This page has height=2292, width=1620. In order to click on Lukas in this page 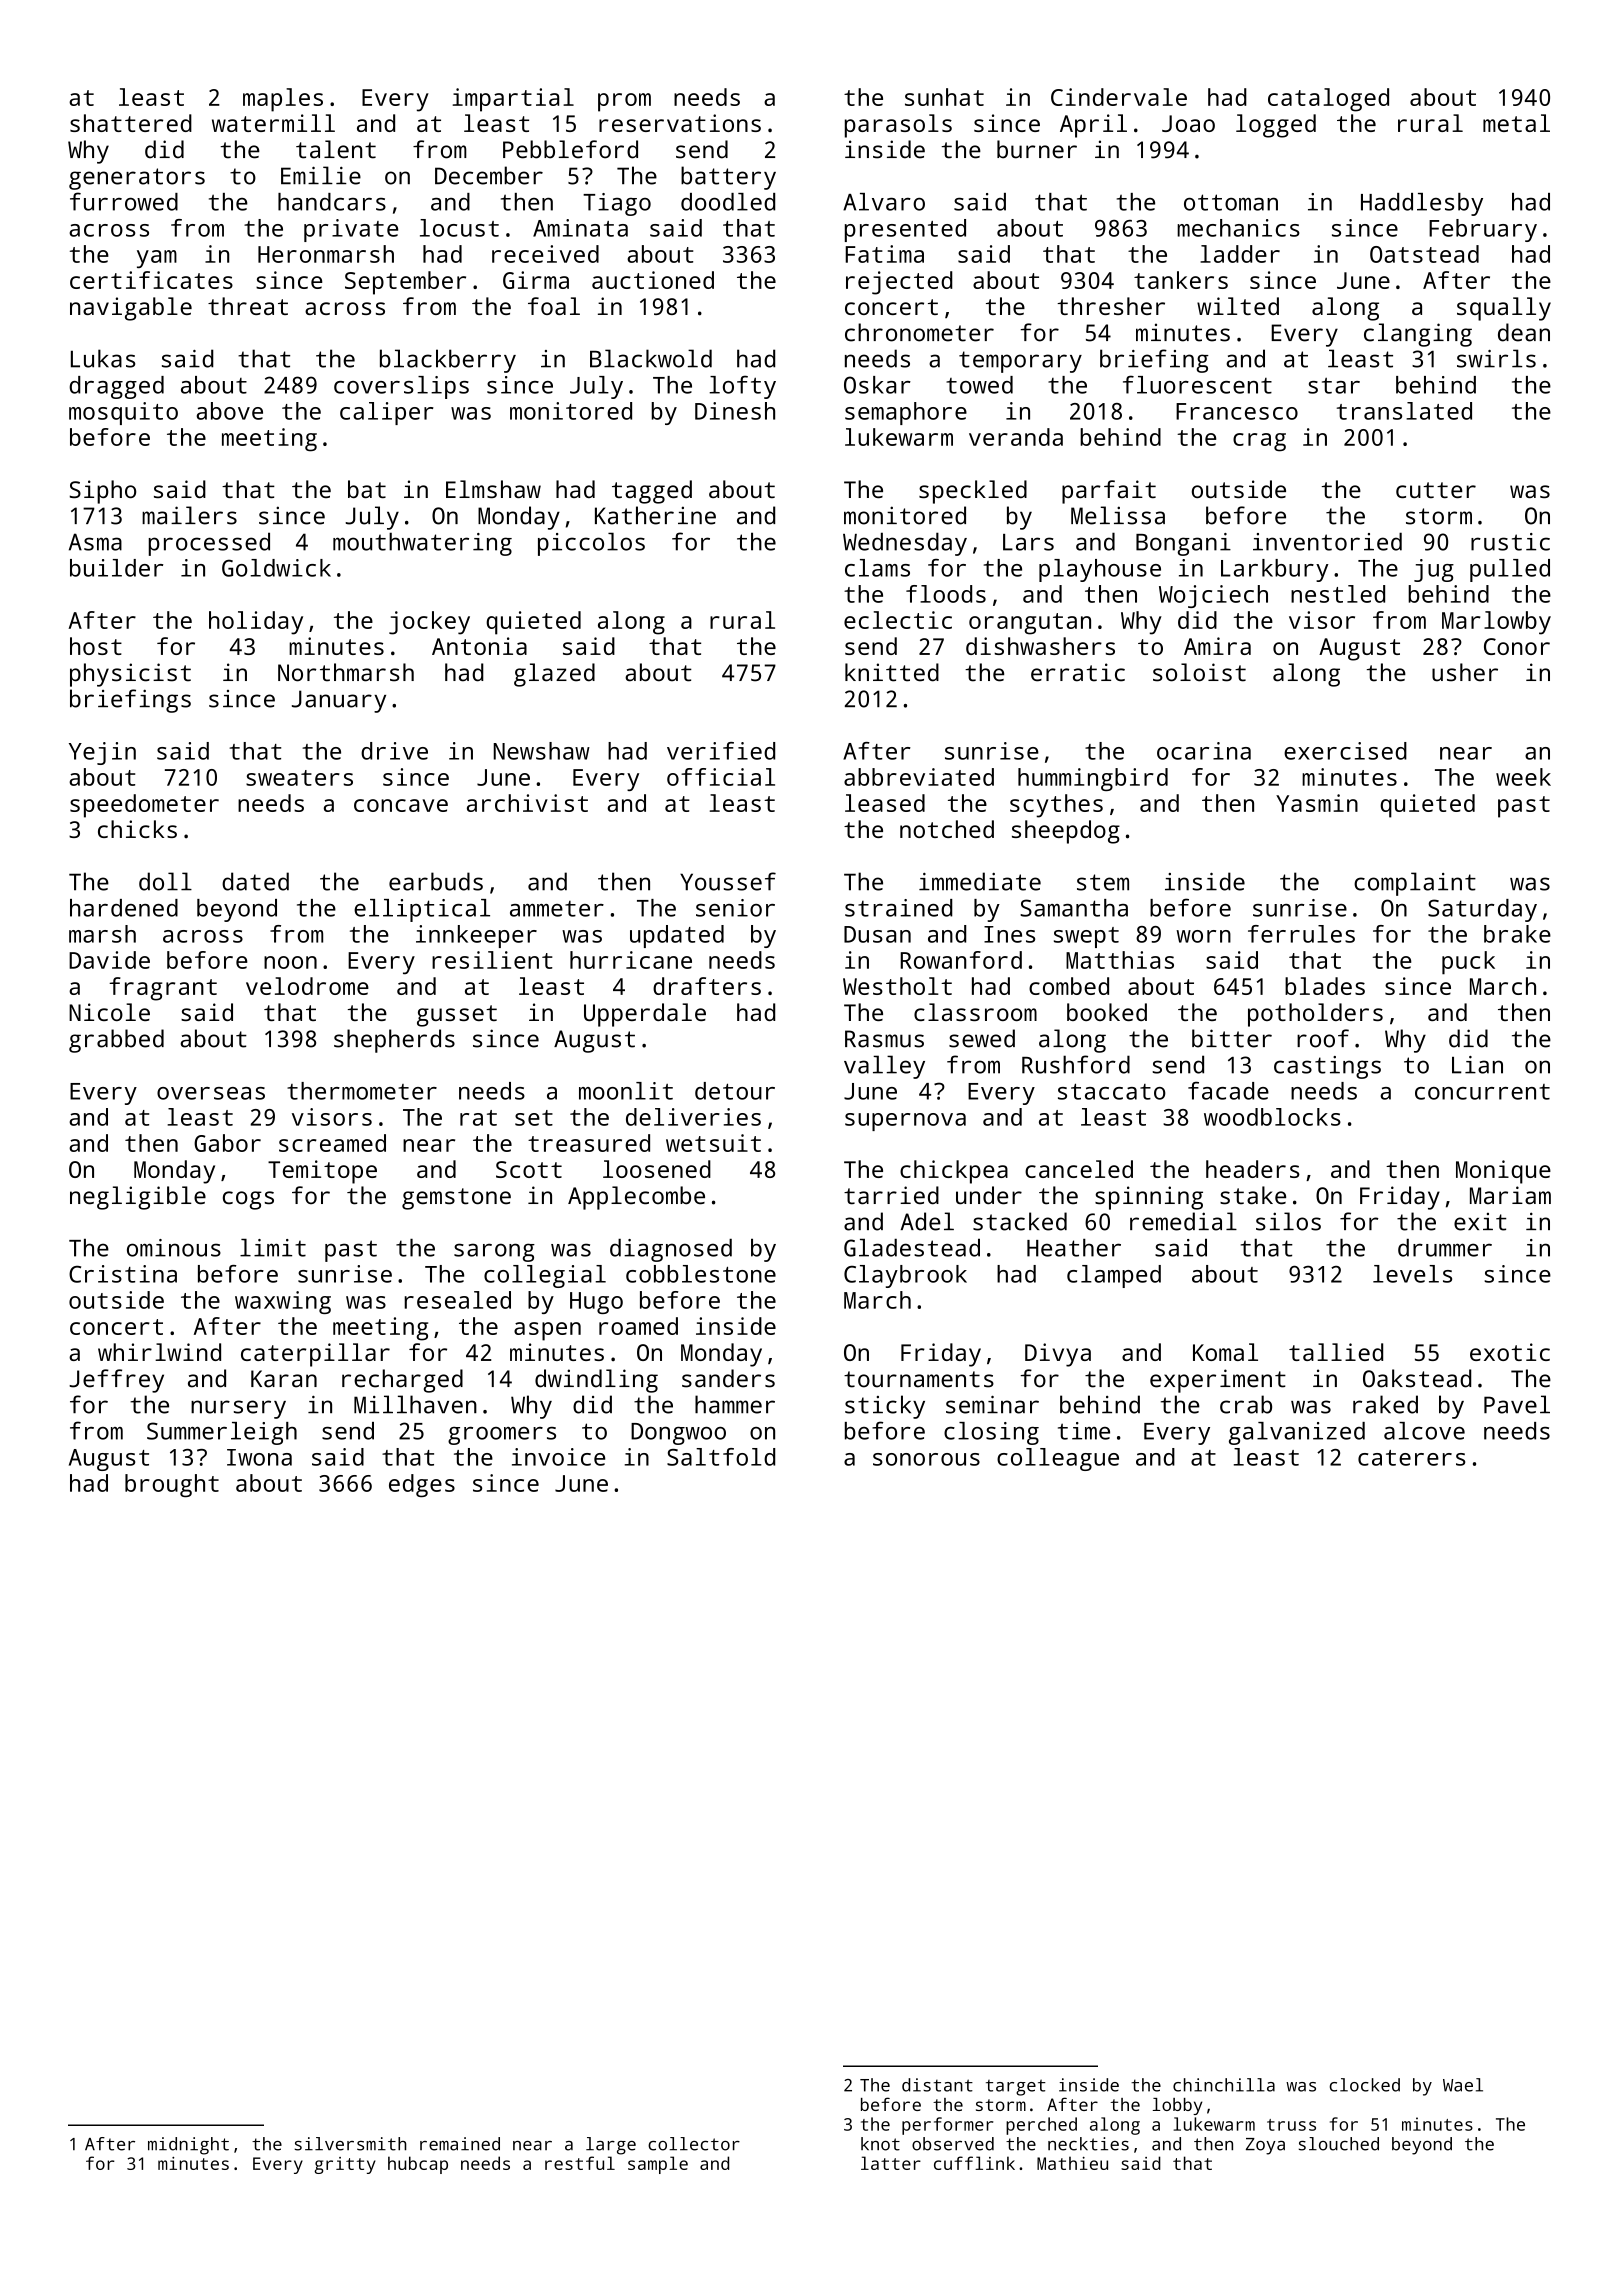, I will do `click(103, 358)`.
